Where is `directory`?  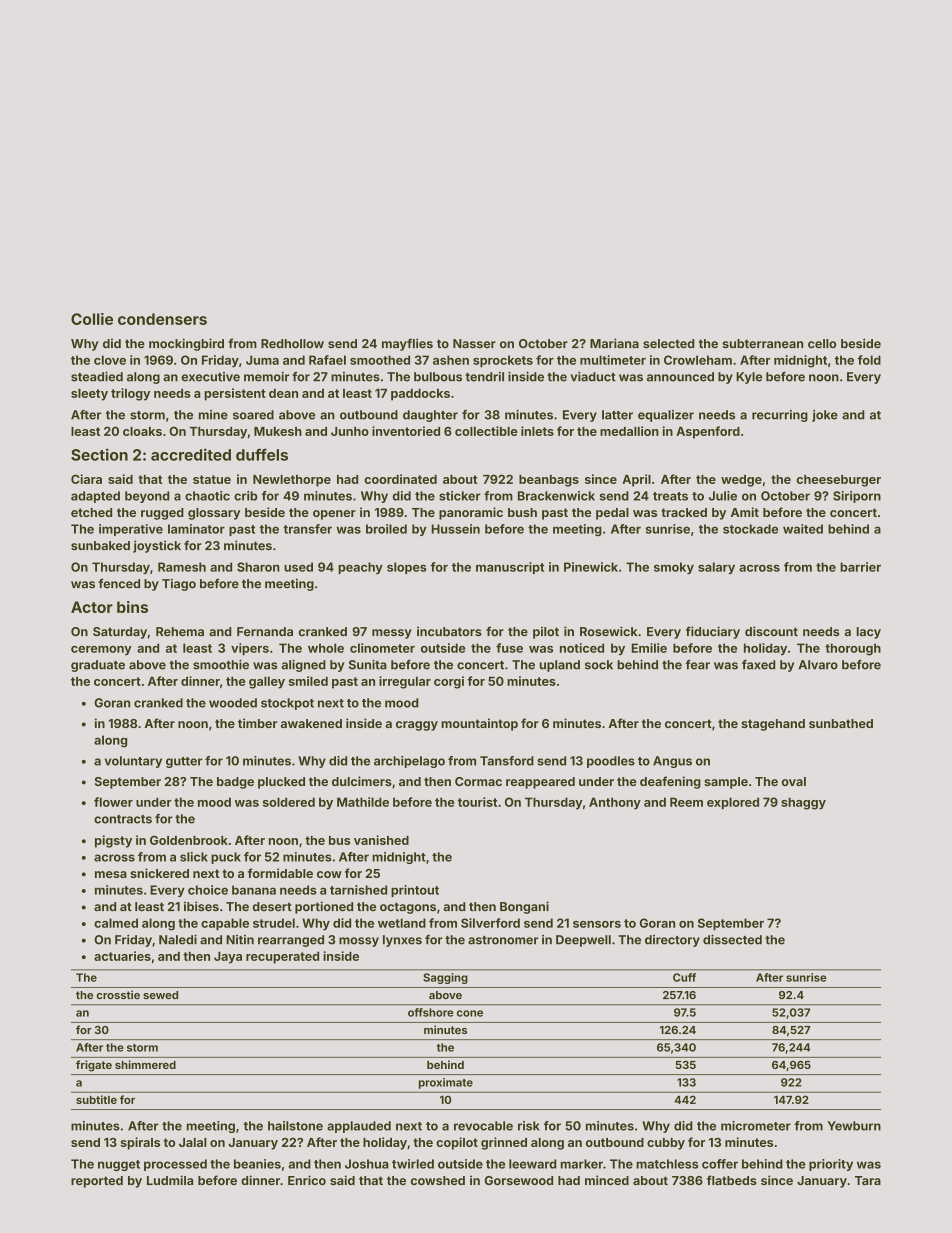 directory is located at coordinates (672, 941).
